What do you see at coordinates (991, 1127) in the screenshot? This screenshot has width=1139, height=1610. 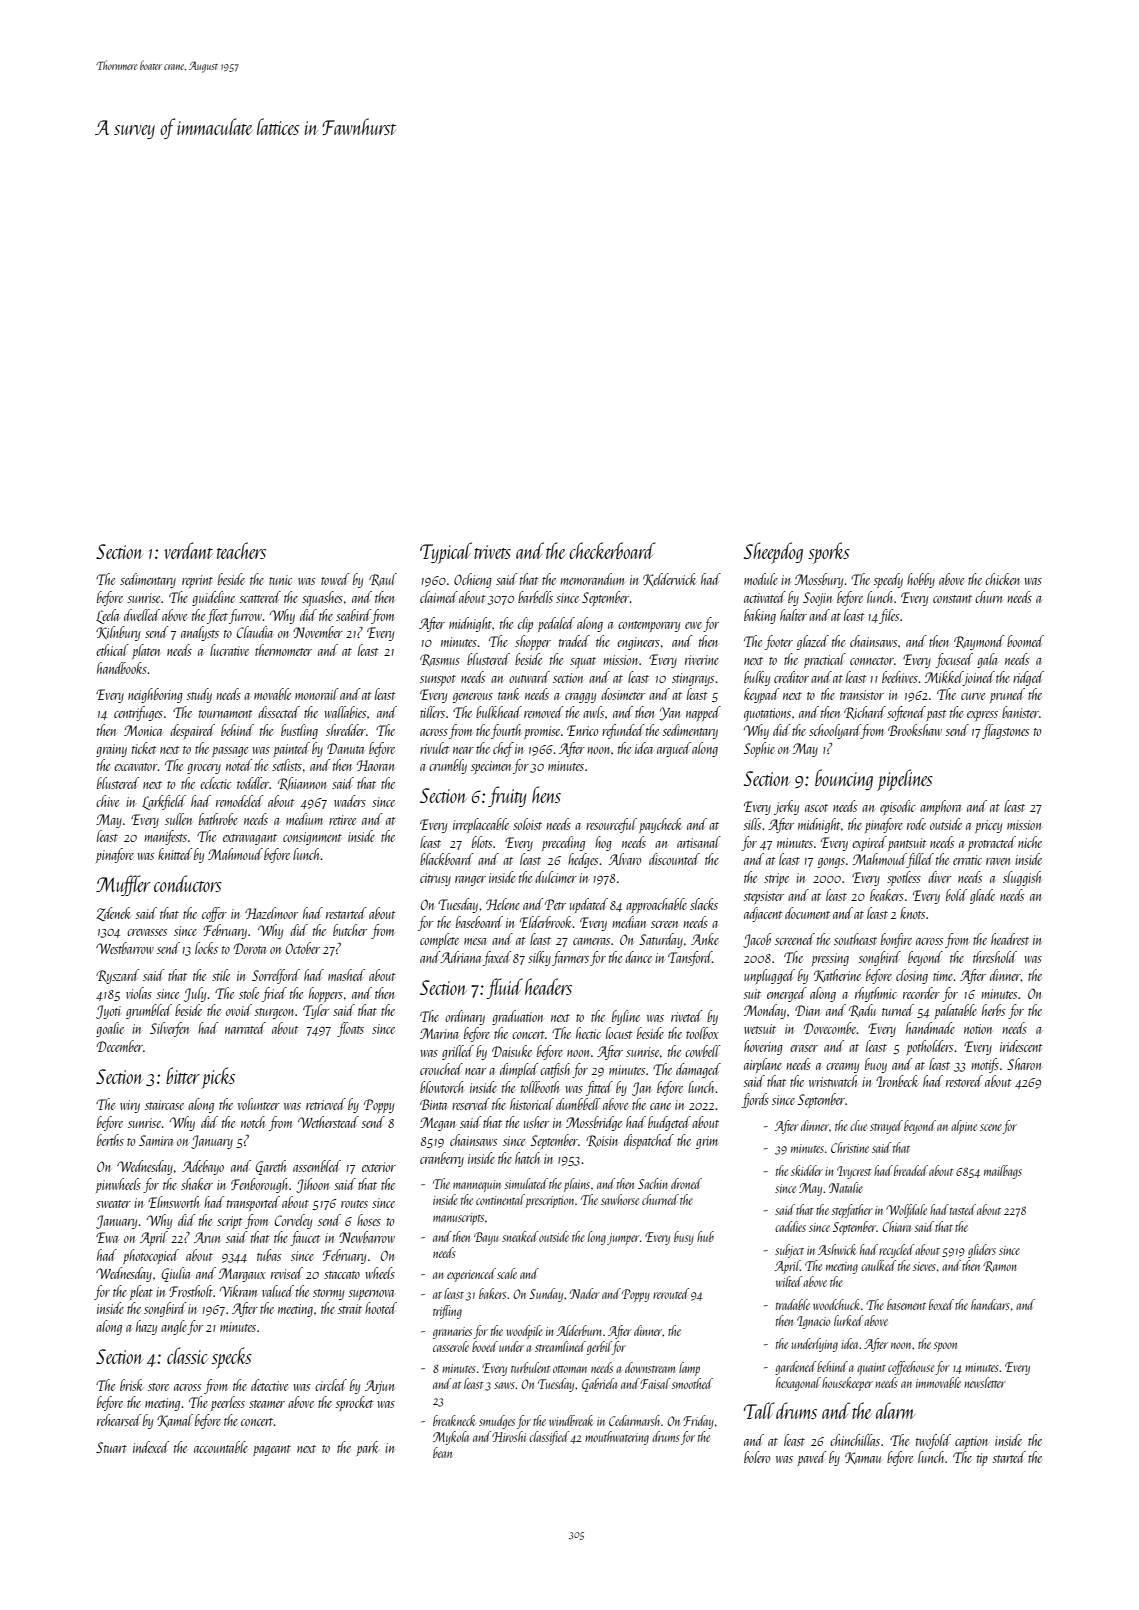 I see `scene` at bounding box center [991, 1127].
